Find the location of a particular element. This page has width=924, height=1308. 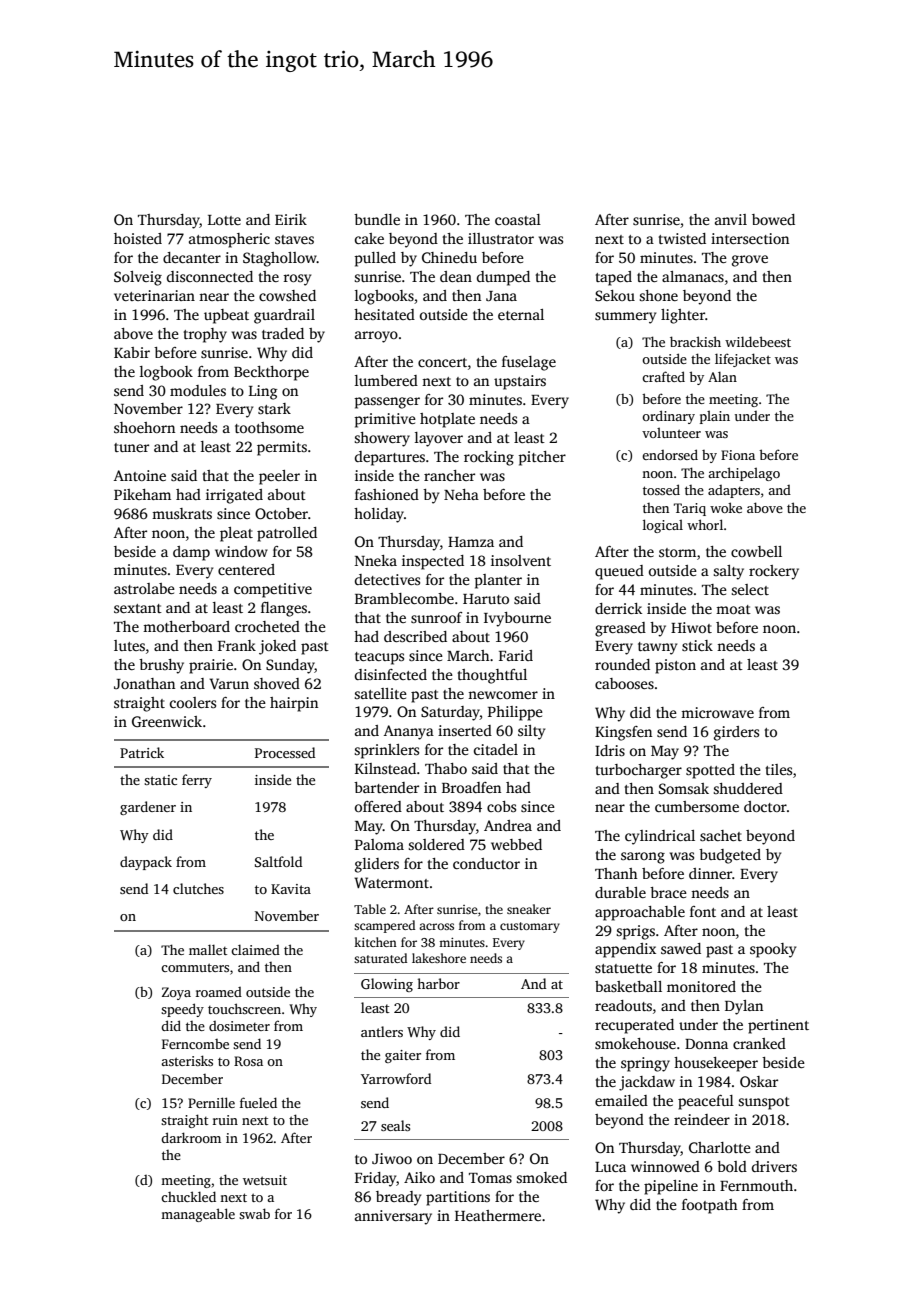

ruin is located at coordinates (225, 1120).
